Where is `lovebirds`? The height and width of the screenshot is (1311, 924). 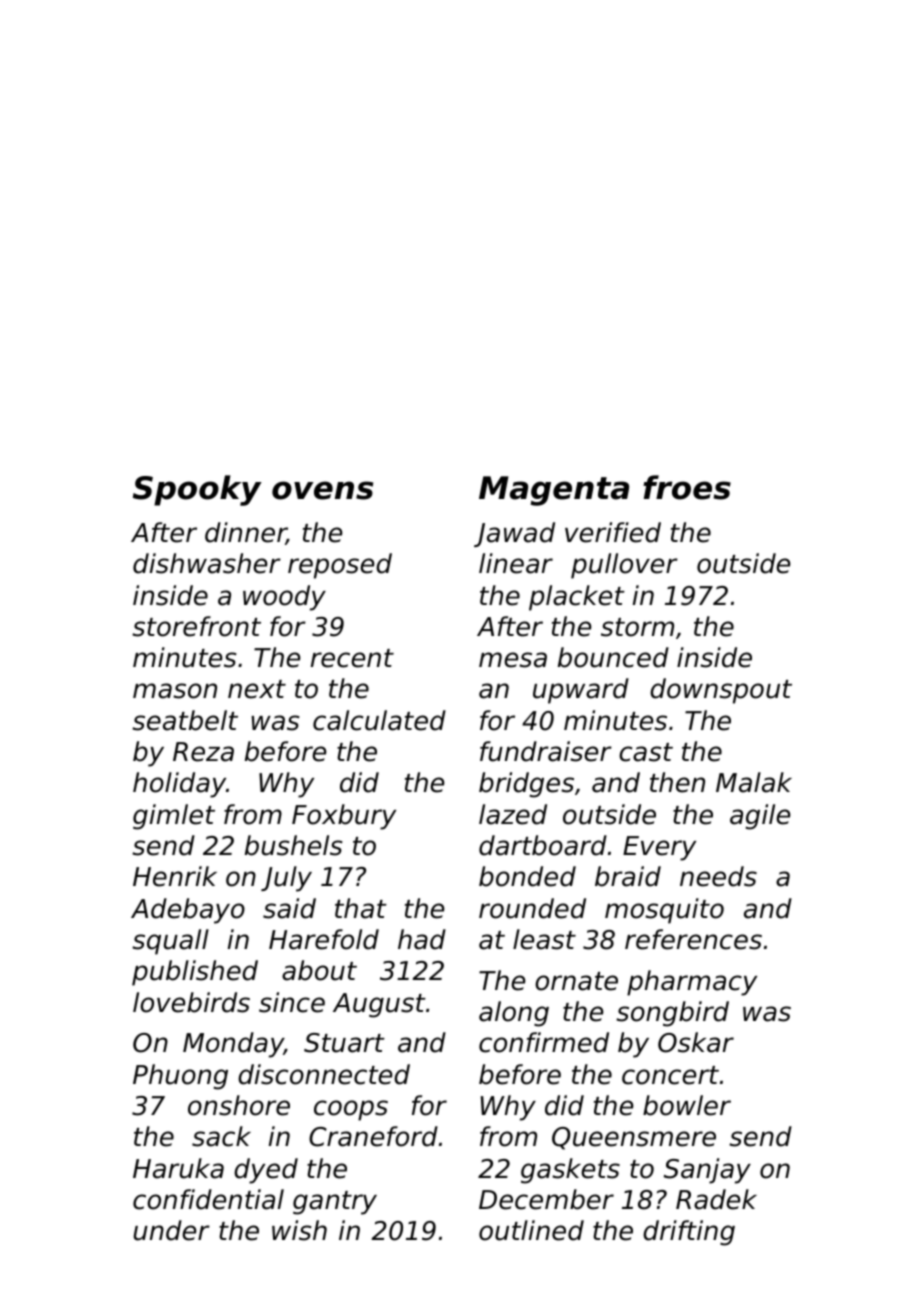
lovebirds is located at coordinates (191, 1002).
